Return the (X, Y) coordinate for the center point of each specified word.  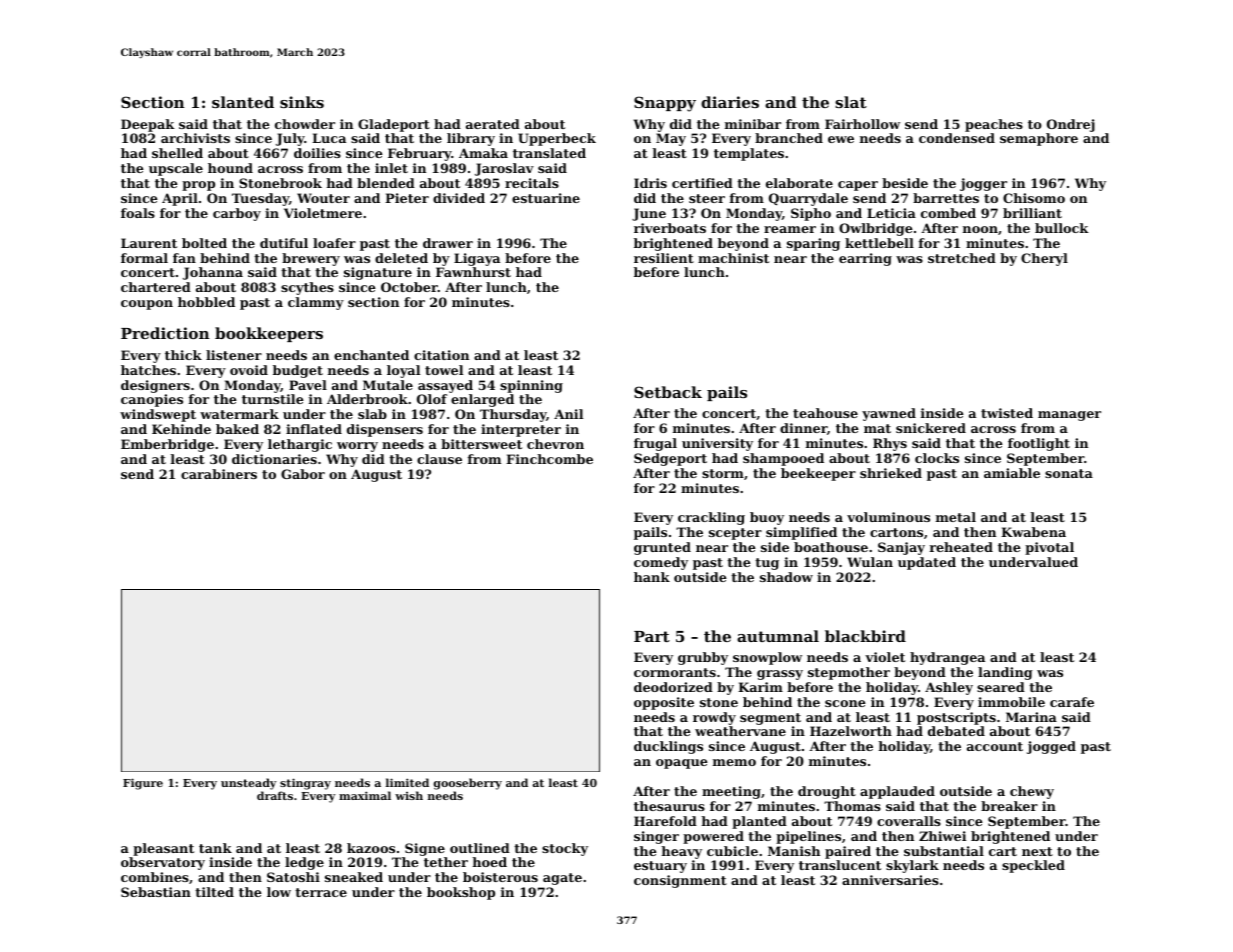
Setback (668, 392)
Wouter (323, 198)
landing (1005, 673)
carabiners (219, 474)
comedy (661, 563)
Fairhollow (862, 124)
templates (749, 154)
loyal (403, 371)
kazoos (371, 848)
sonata (1069, 473)
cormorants (675, 672)
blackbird (865, 636)
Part (652, 636)
